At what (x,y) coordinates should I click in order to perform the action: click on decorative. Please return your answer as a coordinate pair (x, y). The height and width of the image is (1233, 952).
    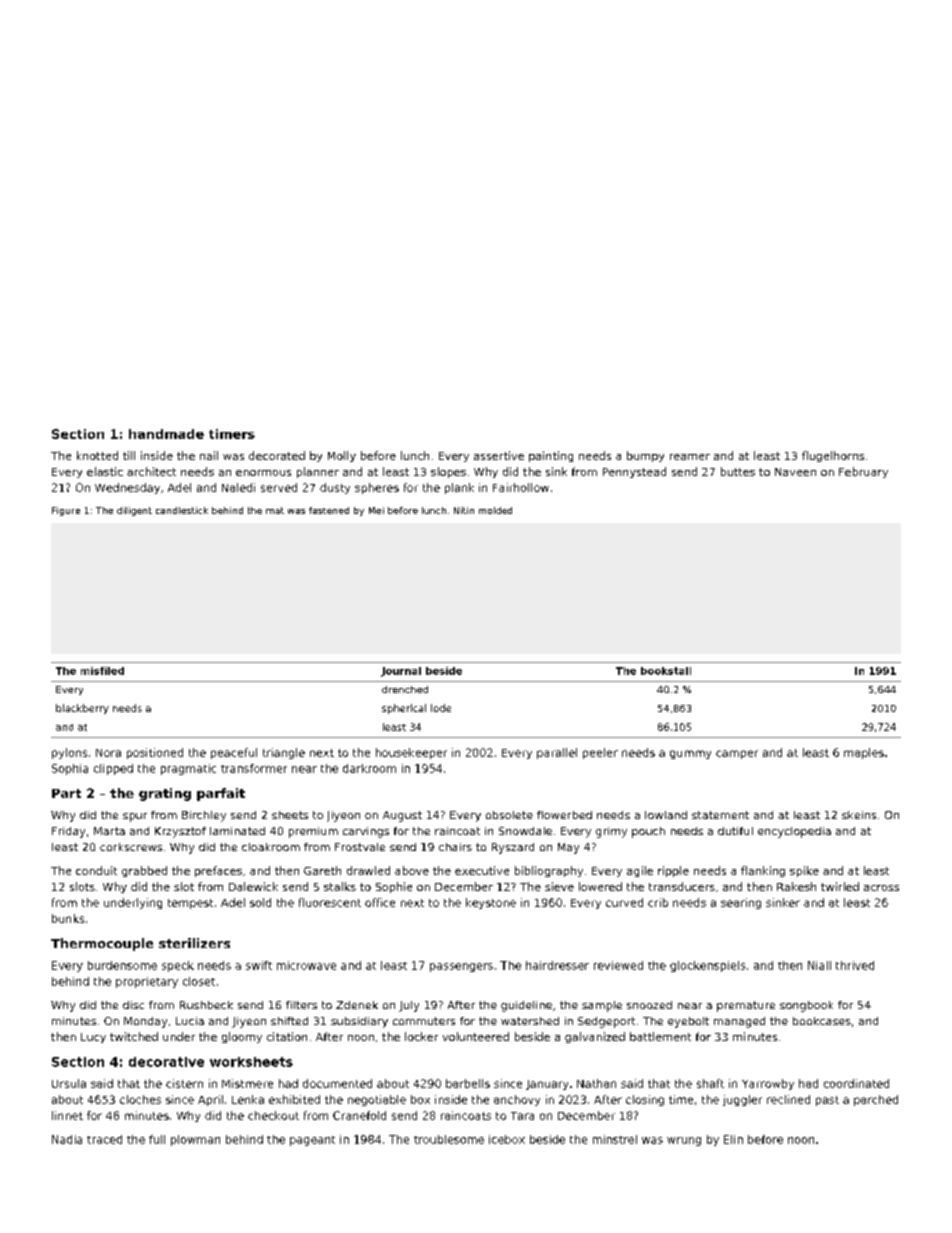
    Looking at the image, I should click on (166, 1062).
